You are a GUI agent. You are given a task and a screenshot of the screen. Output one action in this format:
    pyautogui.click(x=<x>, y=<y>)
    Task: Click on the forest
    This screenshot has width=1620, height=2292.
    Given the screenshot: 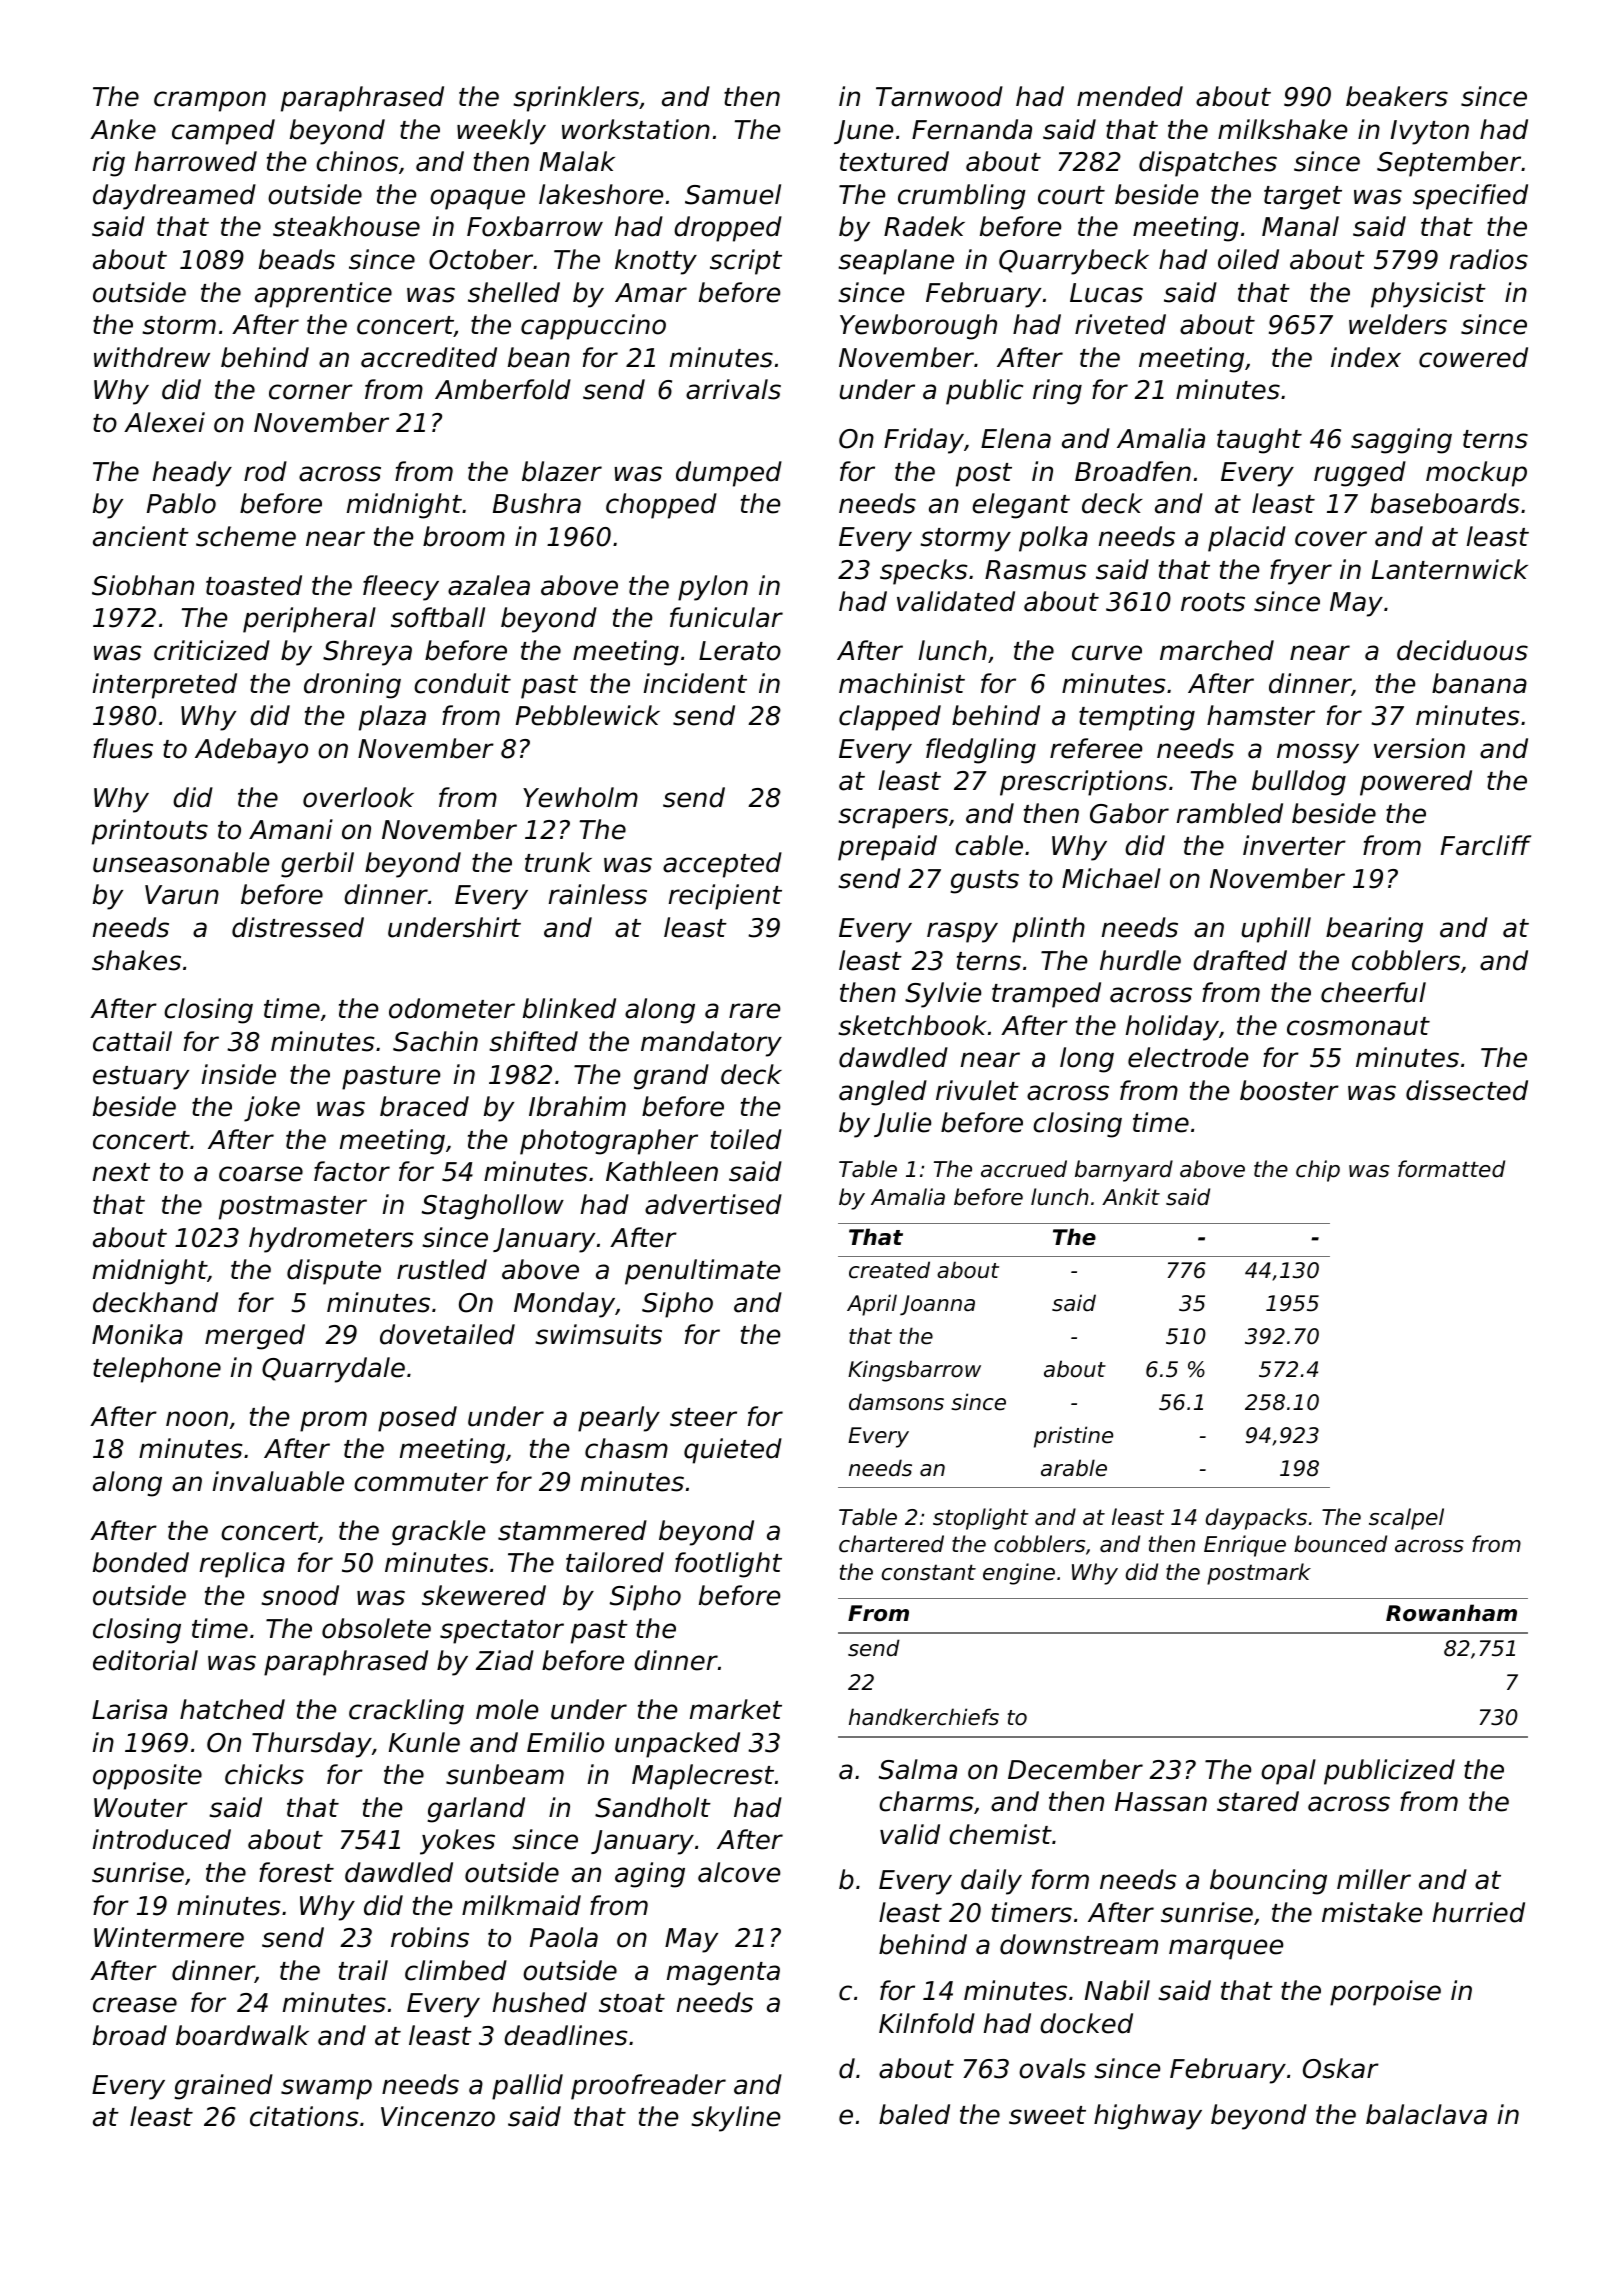 What is the action you would take?
    pyautogui.click(x=296, y=1872)
